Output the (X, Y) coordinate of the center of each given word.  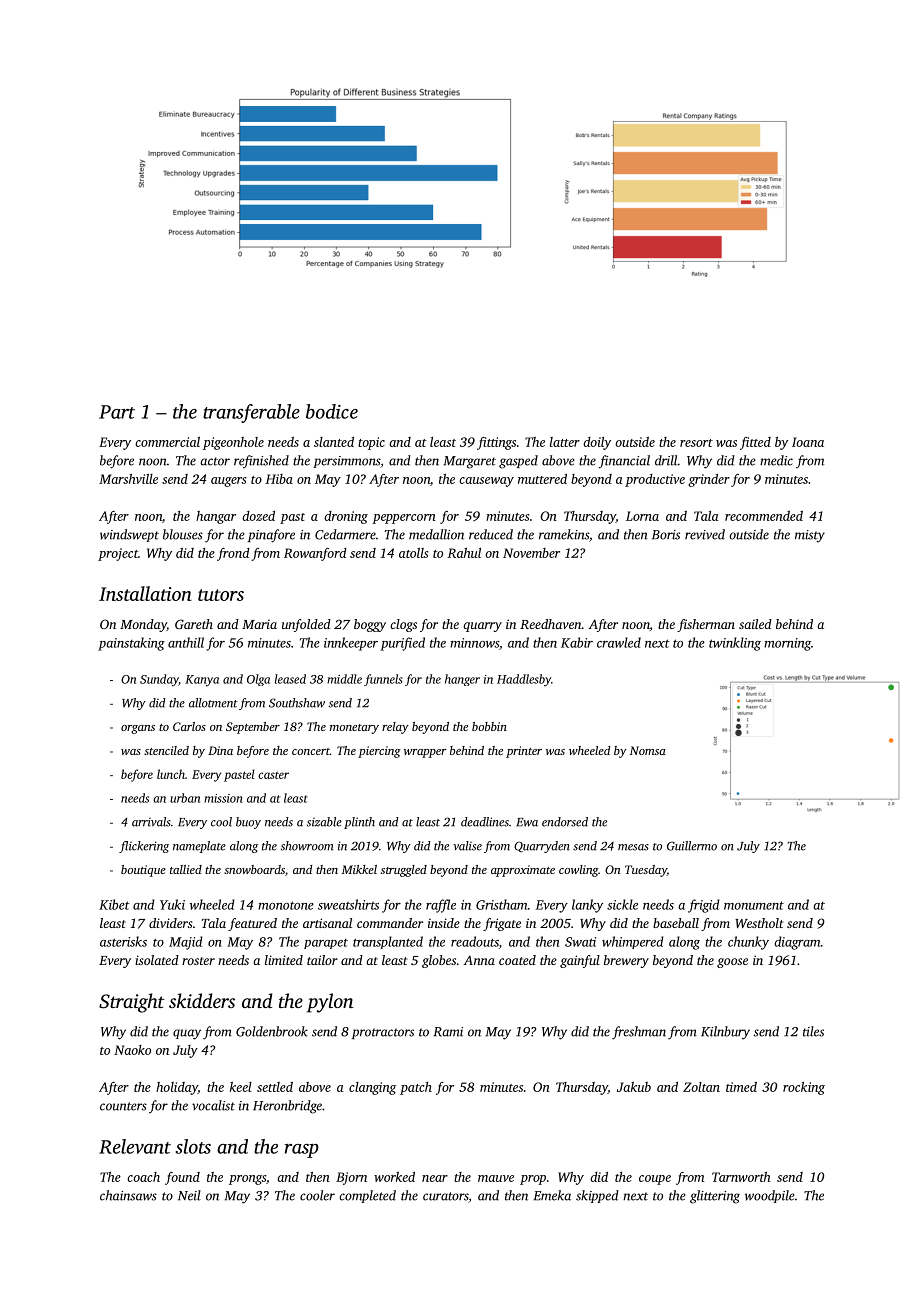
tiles (813, 1031)
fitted (755, 443)
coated (517, 960)
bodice (332, 411)
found (182, 1178)
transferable (251, 413)
